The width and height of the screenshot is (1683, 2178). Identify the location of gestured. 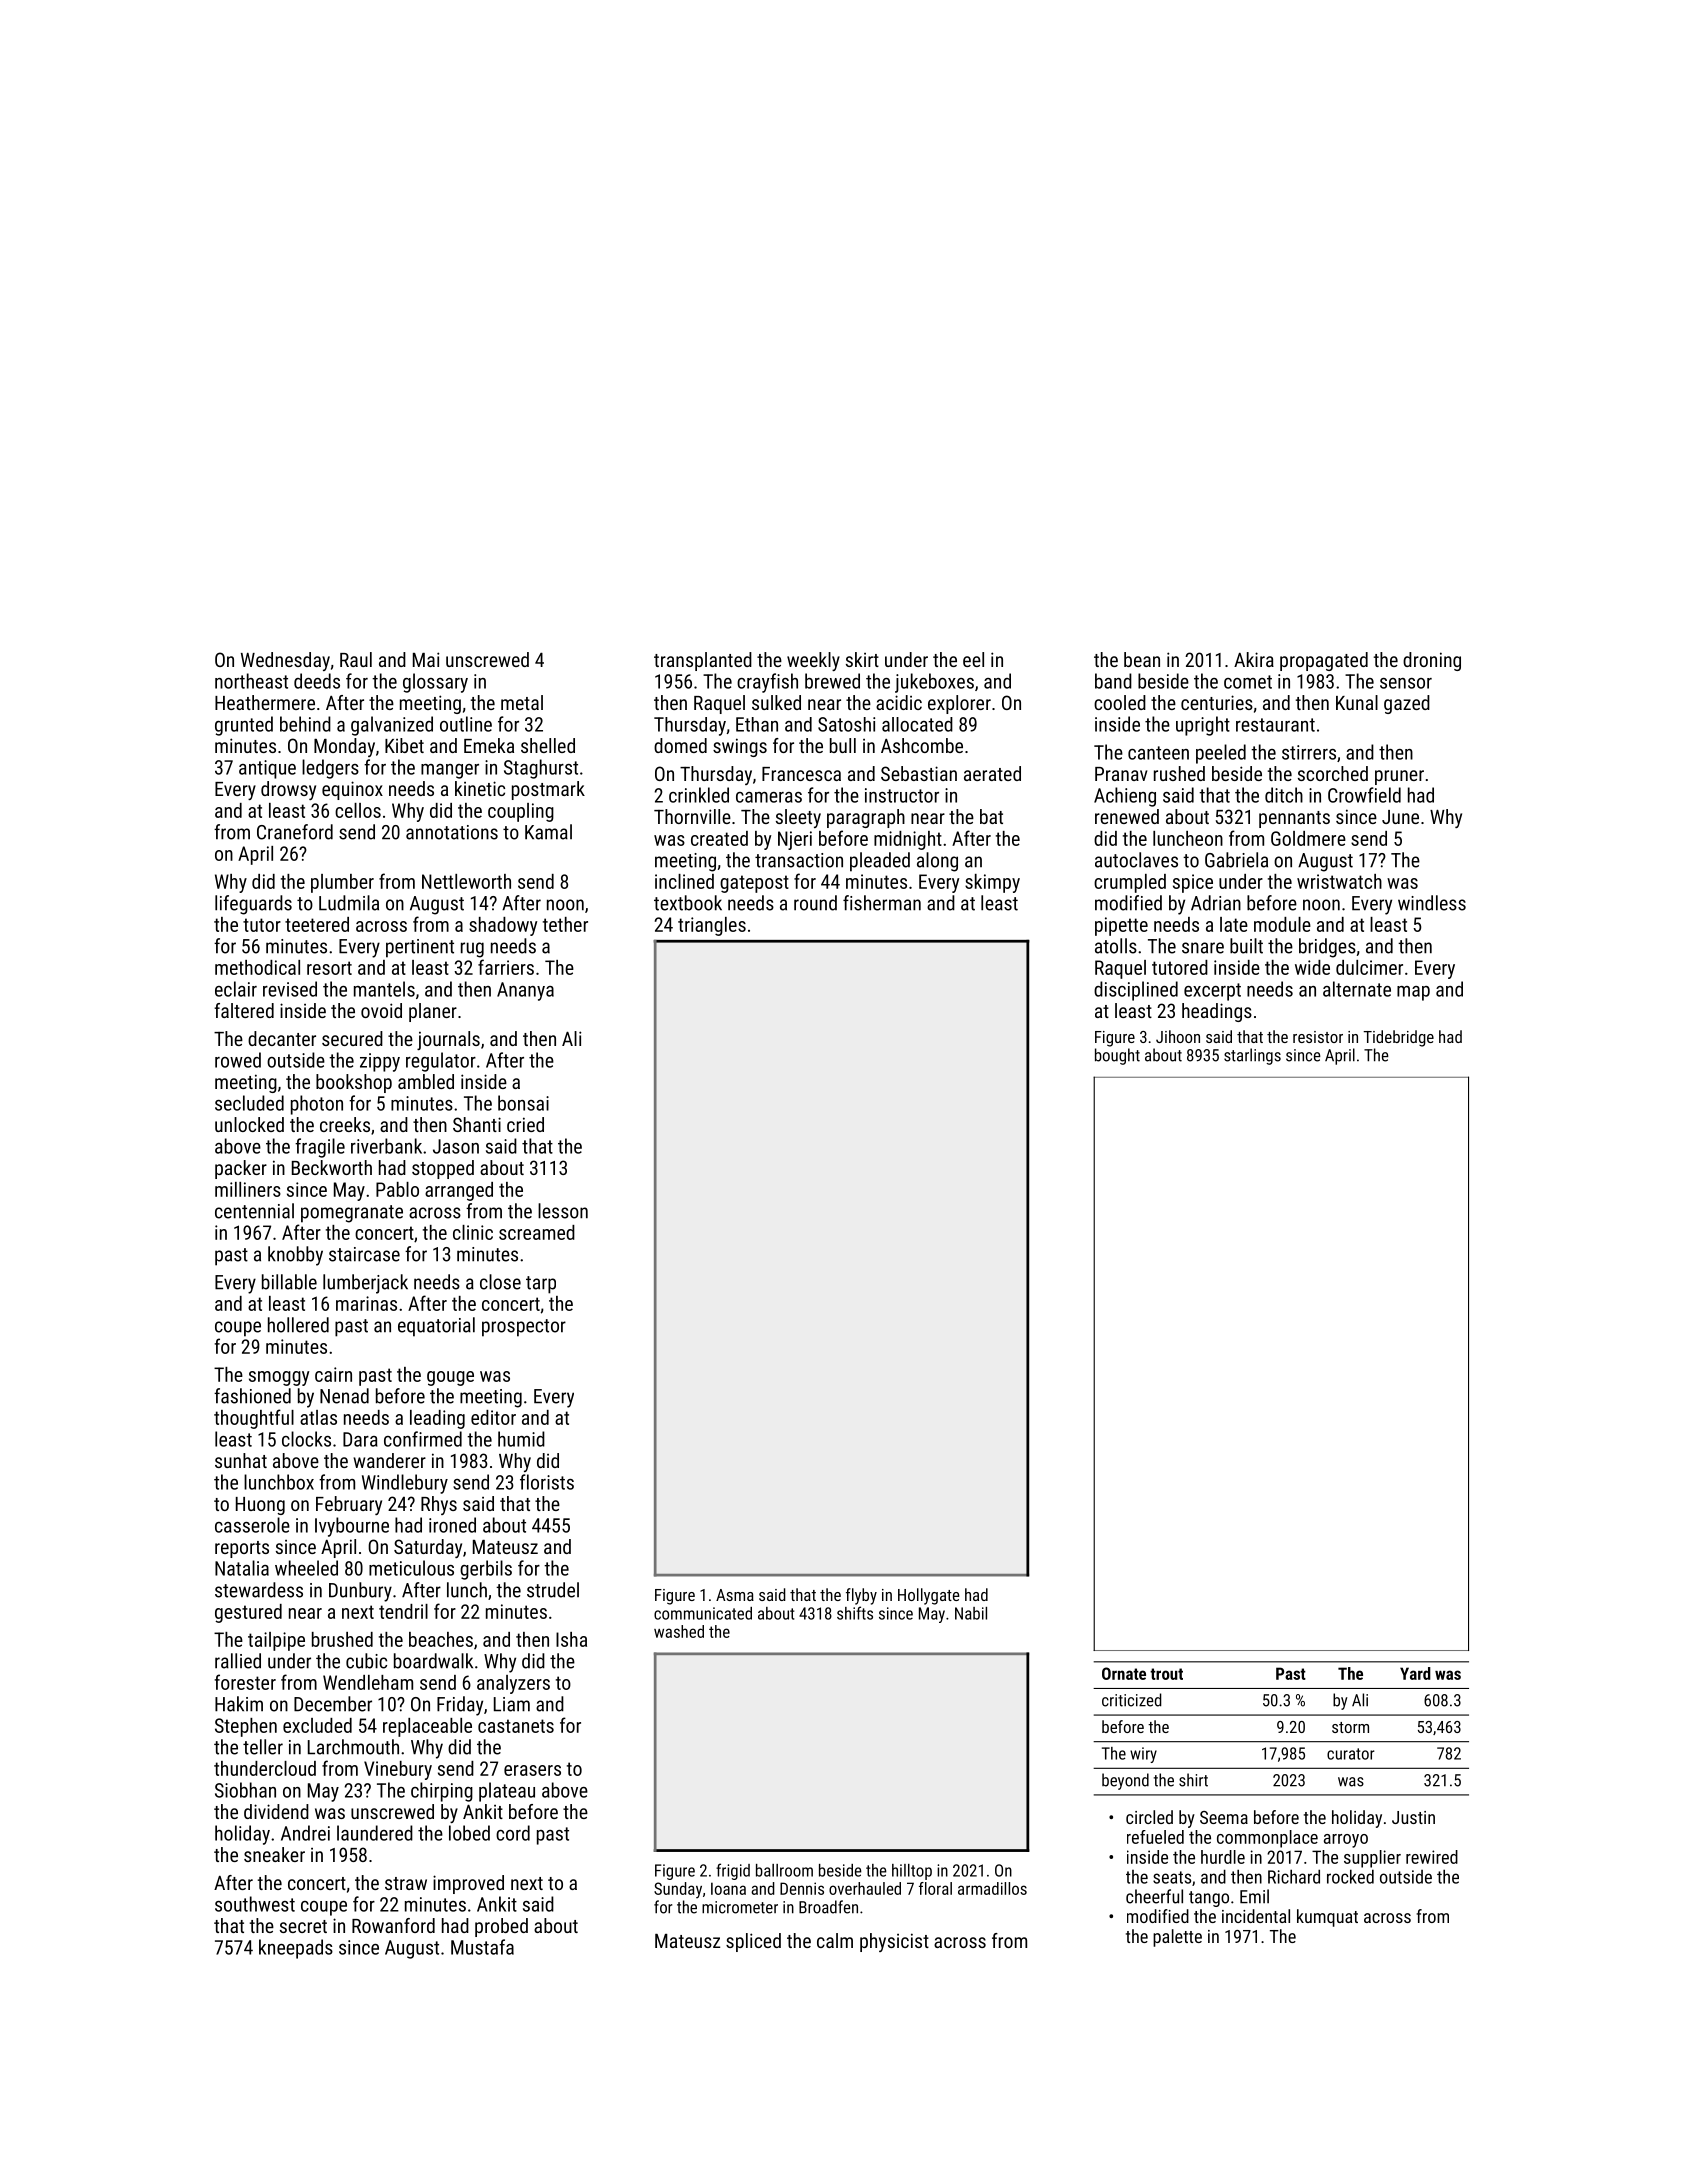
(248, 1613).
